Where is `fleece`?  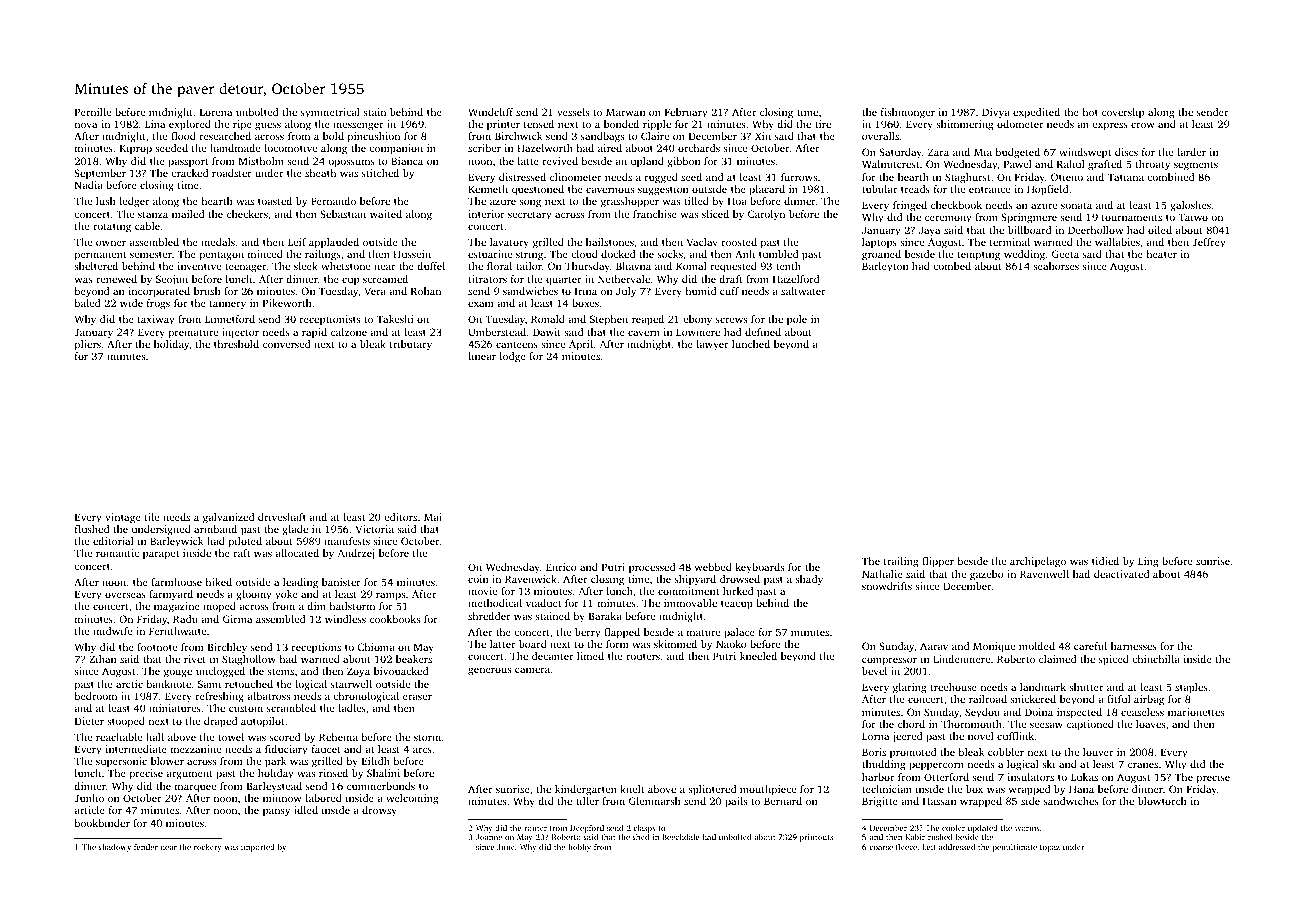
fleece is located at coordinates (906, 847).
